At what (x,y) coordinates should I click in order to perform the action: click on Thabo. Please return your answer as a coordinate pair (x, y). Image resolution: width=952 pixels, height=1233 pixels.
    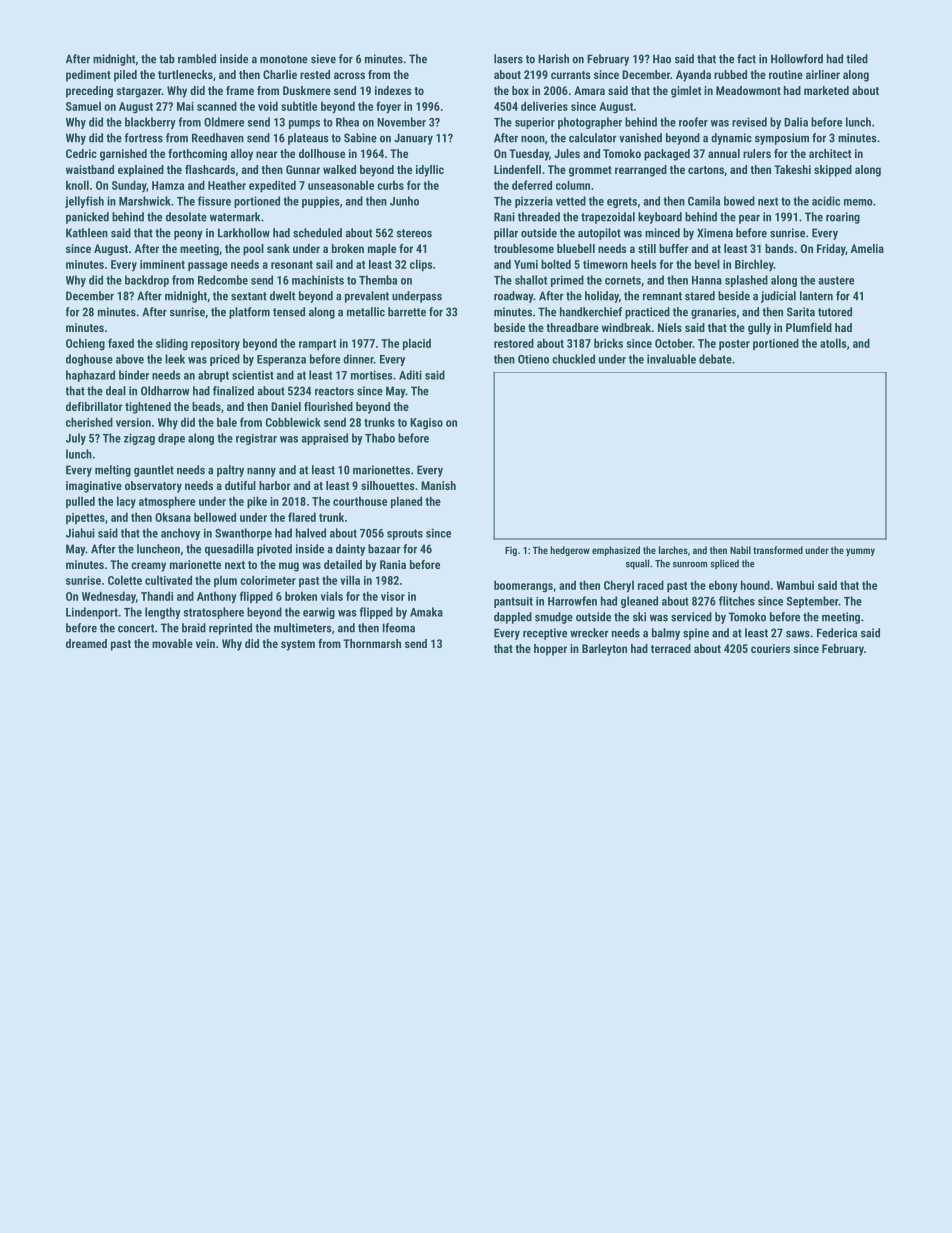
    Looking at the image, I should click on (380, 438).
